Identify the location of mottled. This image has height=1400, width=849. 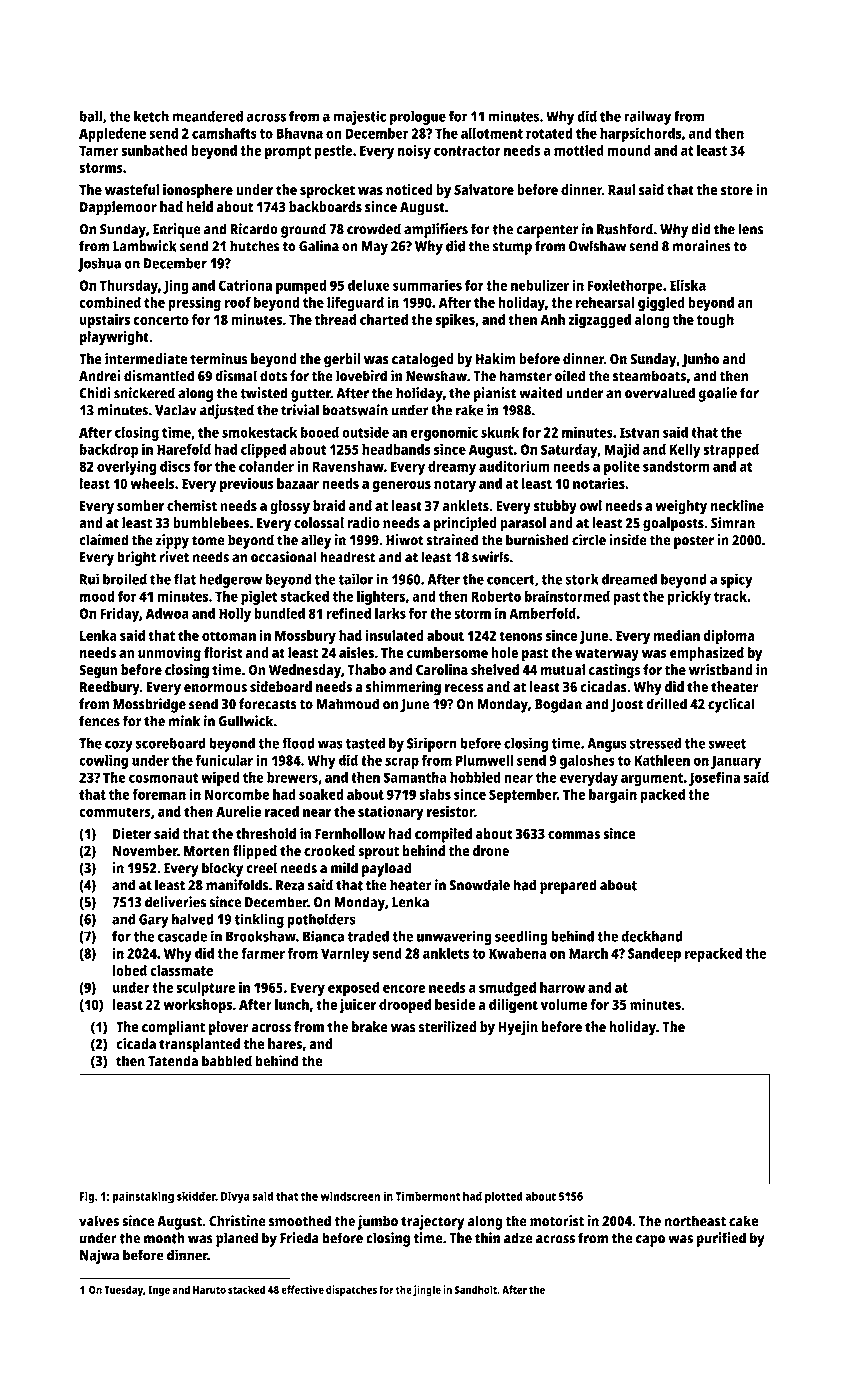
(579, 150).
